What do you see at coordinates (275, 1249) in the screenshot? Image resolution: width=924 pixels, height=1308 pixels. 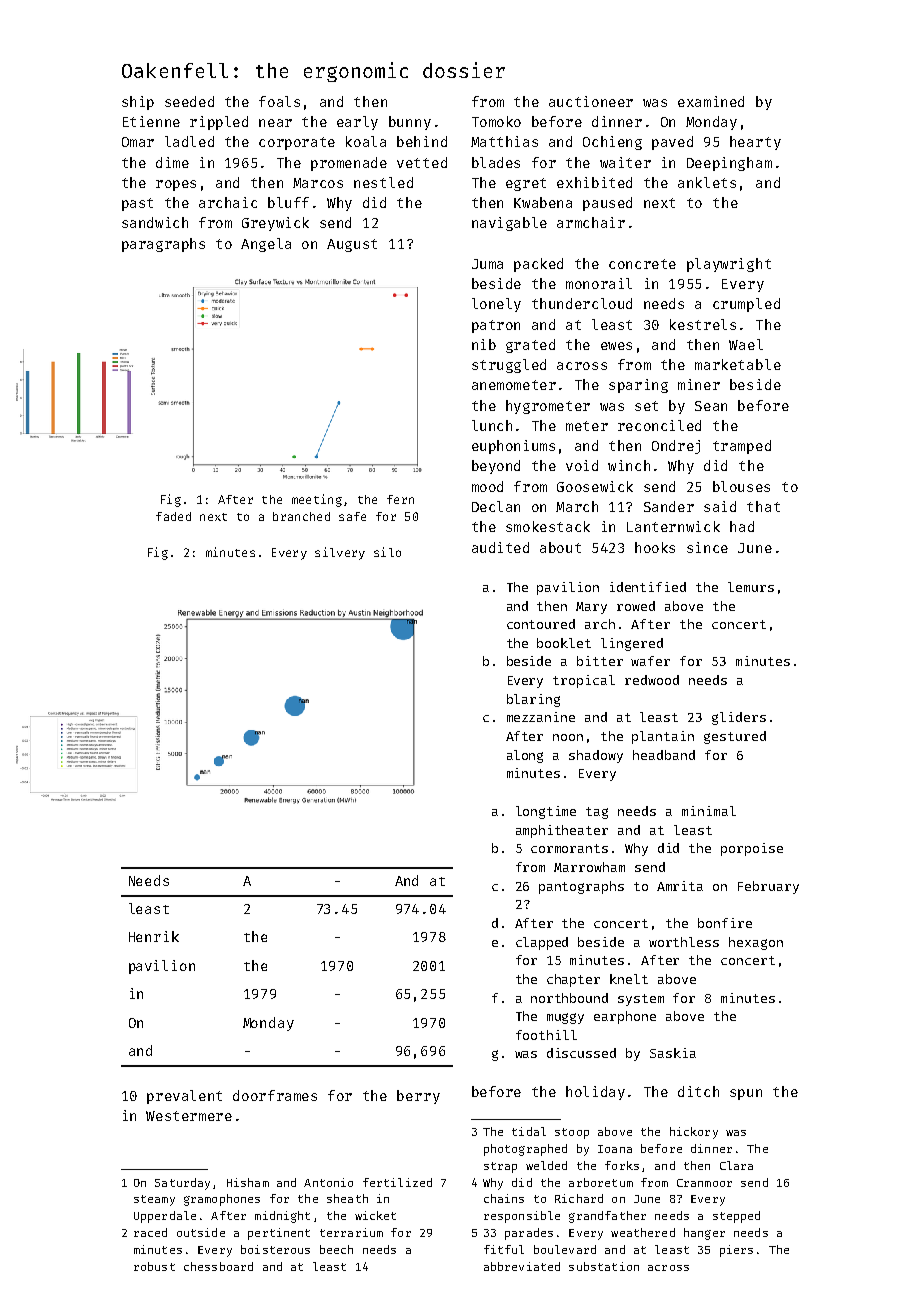 I see `boisterous` at bounding box center [275, 1249].
